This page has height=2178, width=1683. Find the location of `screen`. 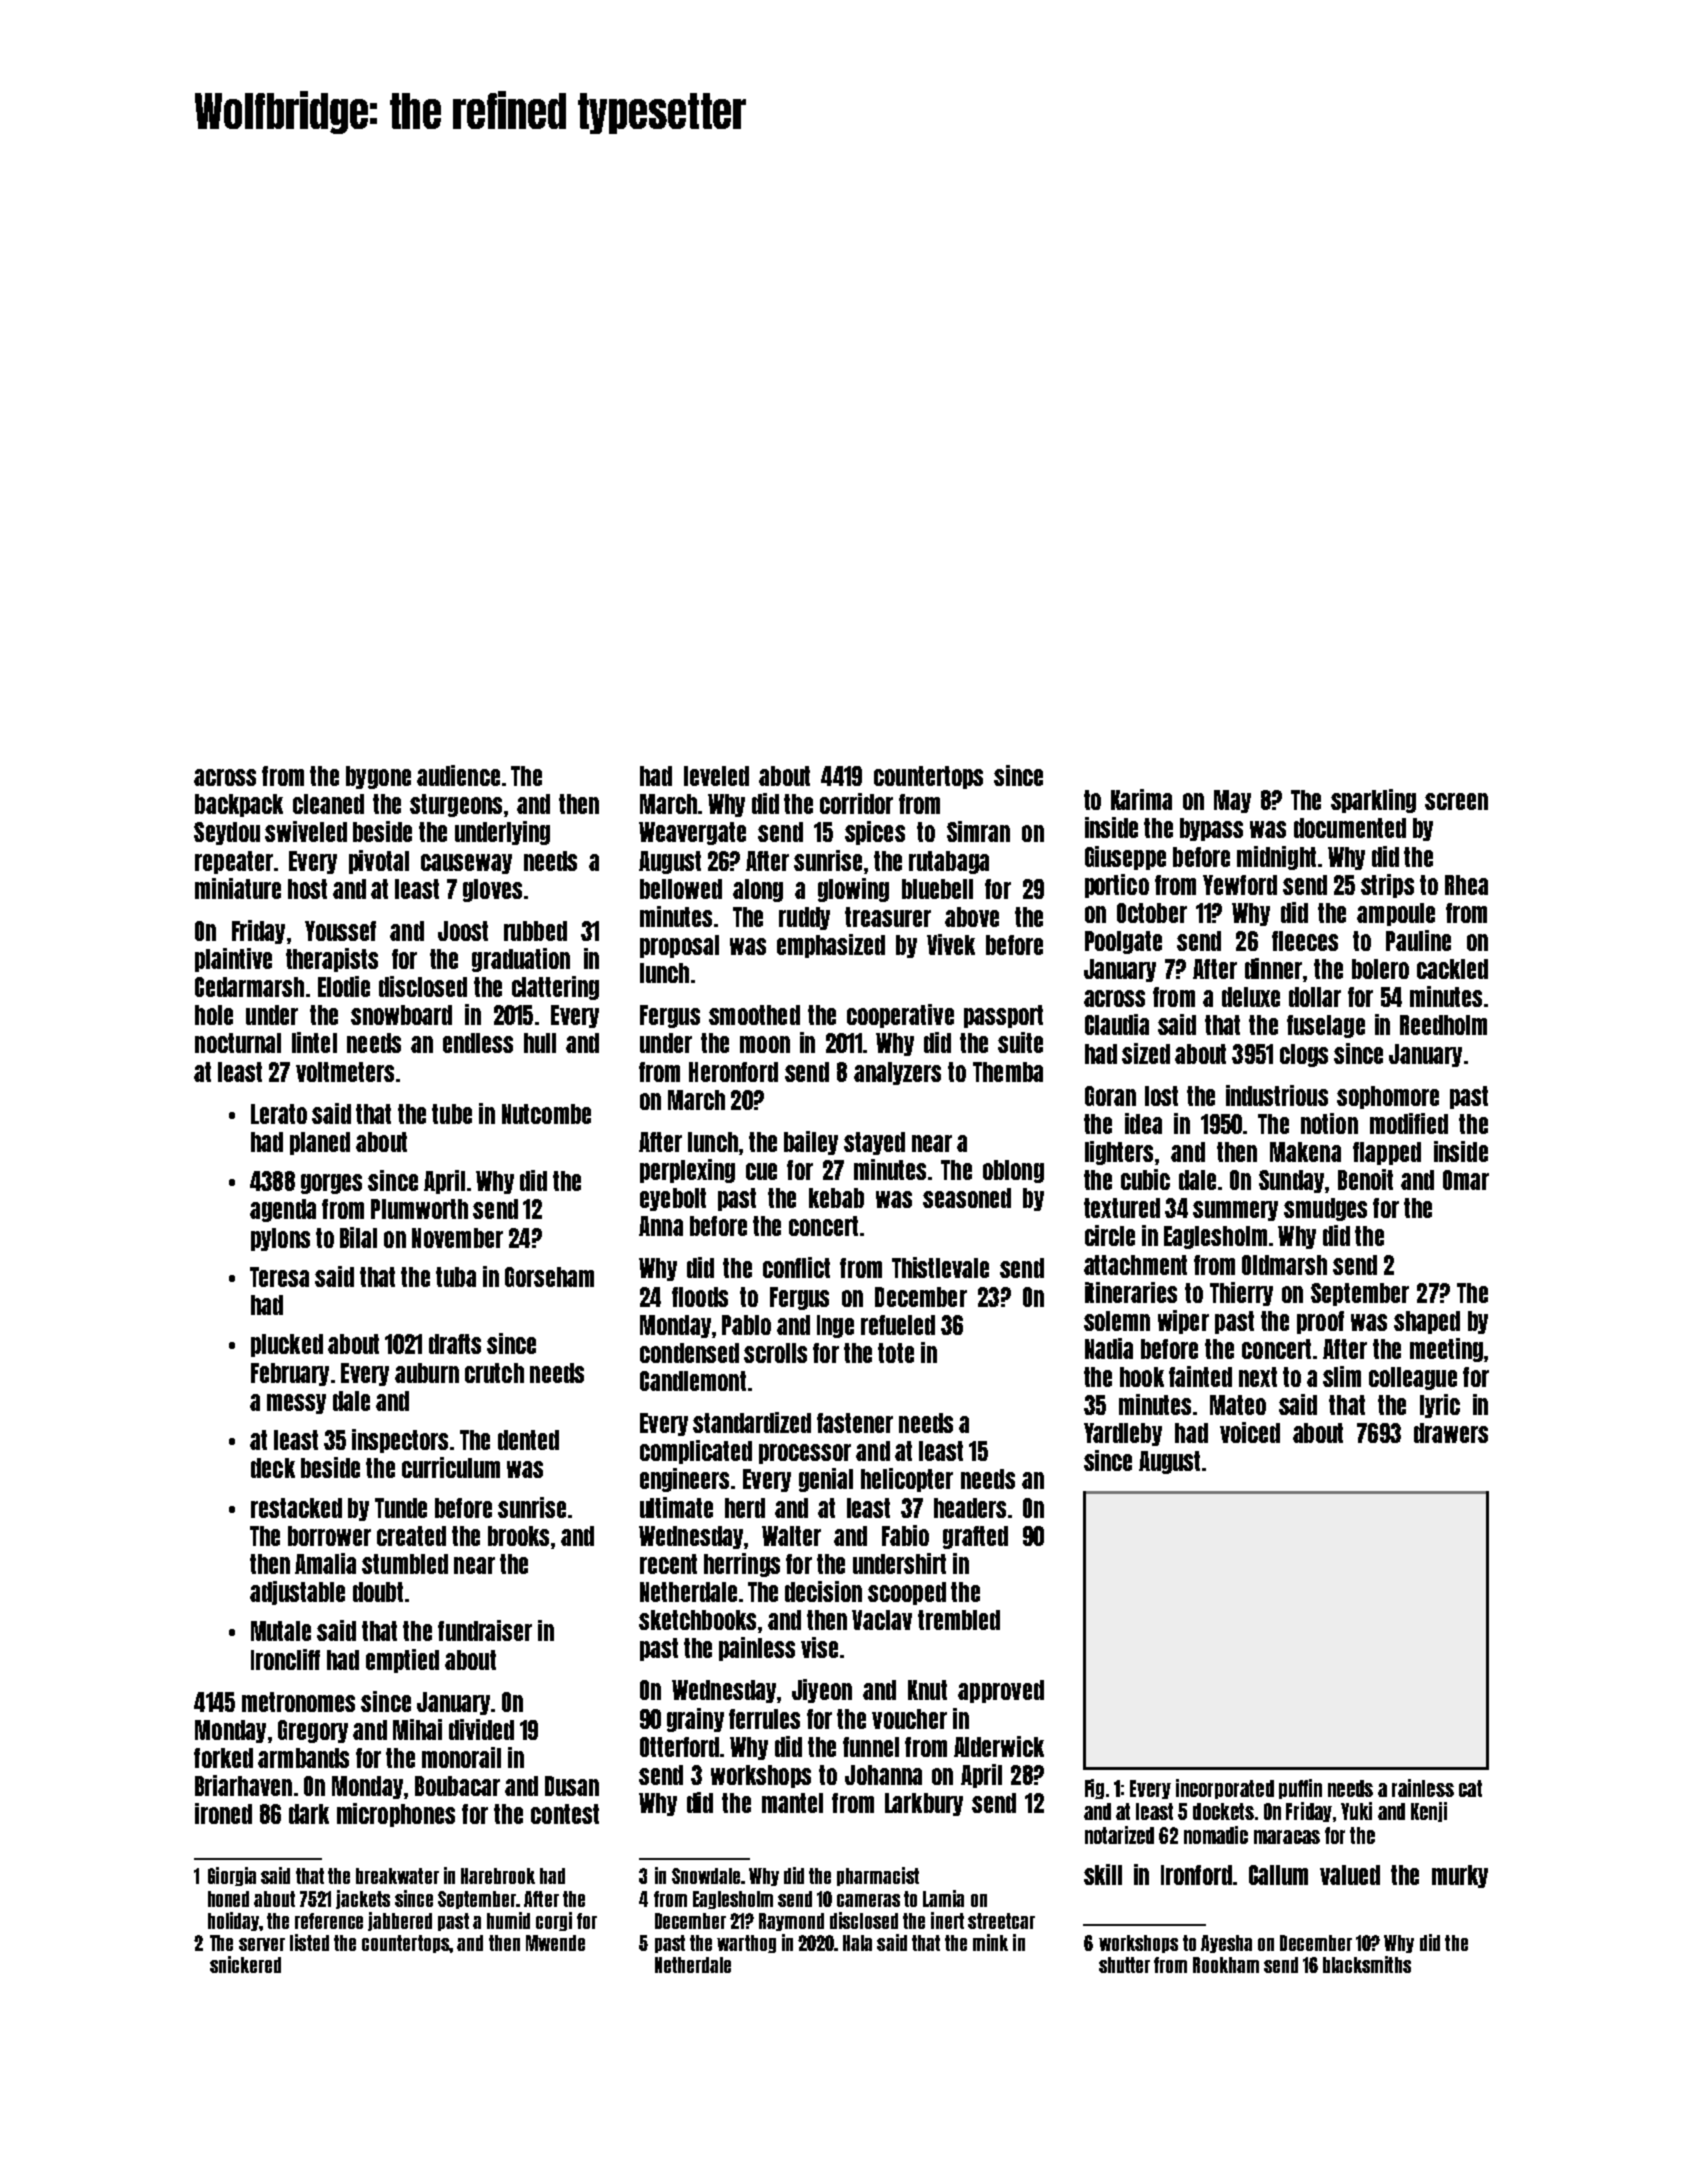

screen is located at coordinates (1456, 801).
